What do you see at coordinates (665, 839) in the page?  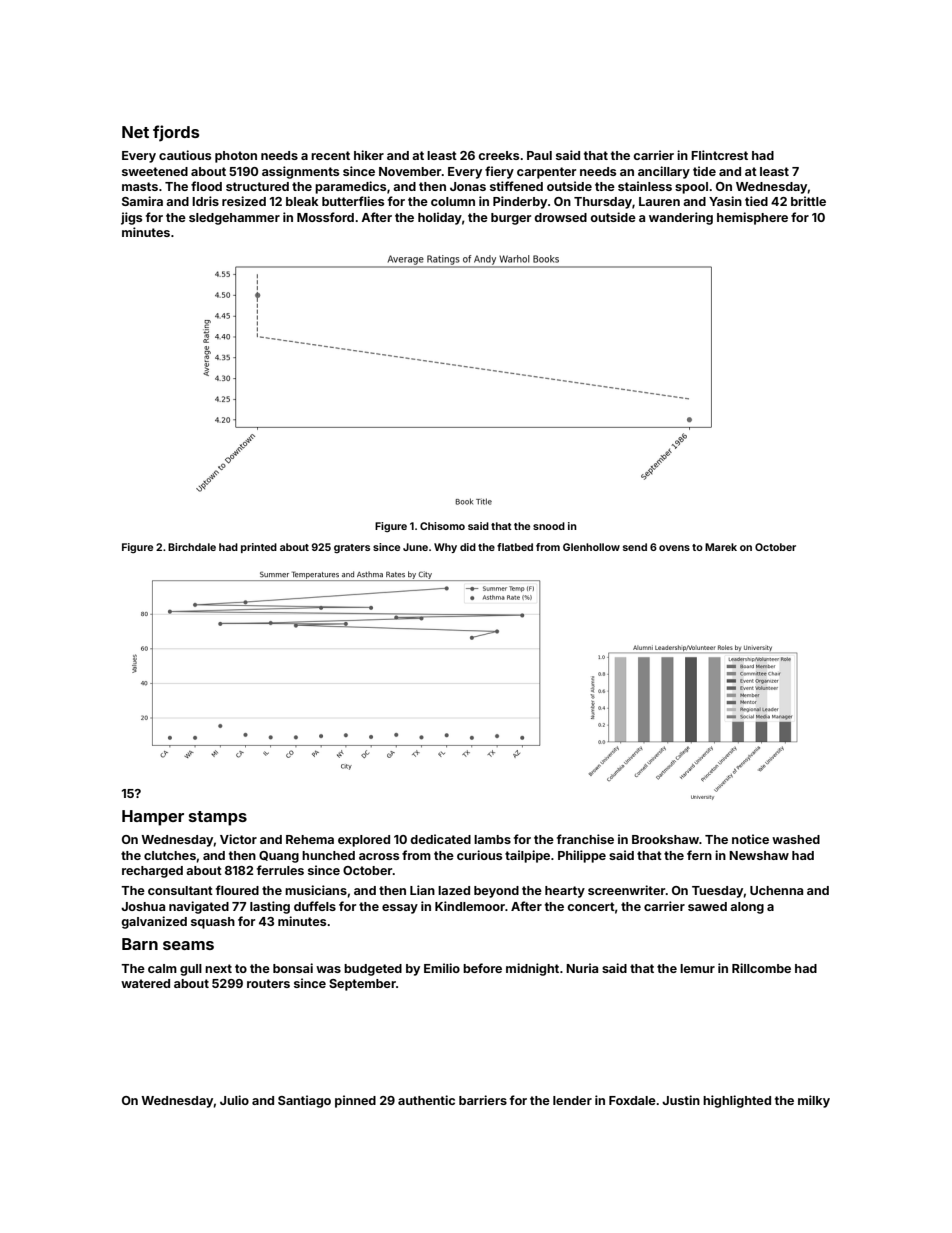 I see `Brookshaw` at bounding box center [665, 839].
